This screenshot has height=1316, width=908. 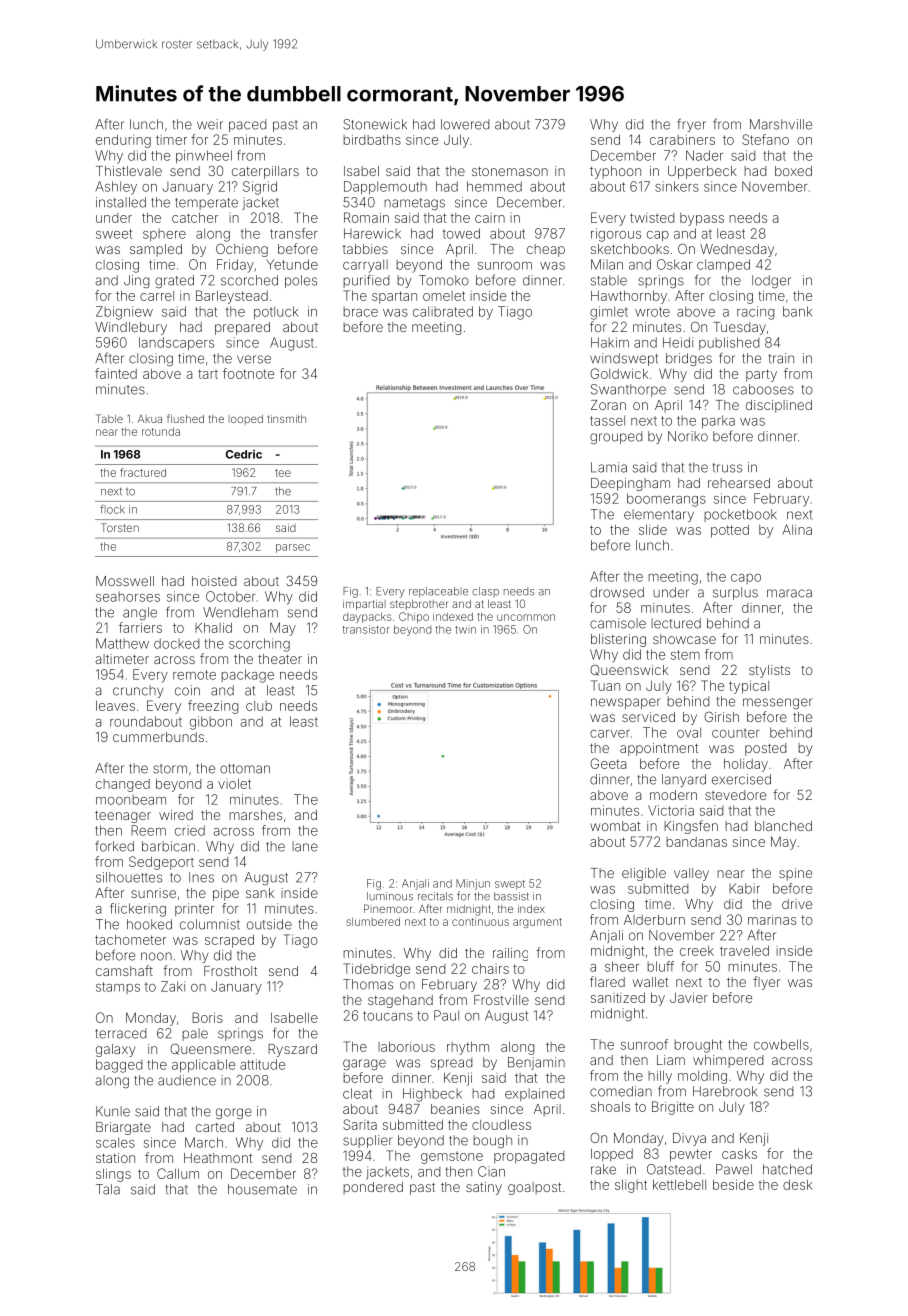 What do you see at coordinates (473, 884) in the screenshot?
I see `Minjun` at bounding box center [473, 884].
